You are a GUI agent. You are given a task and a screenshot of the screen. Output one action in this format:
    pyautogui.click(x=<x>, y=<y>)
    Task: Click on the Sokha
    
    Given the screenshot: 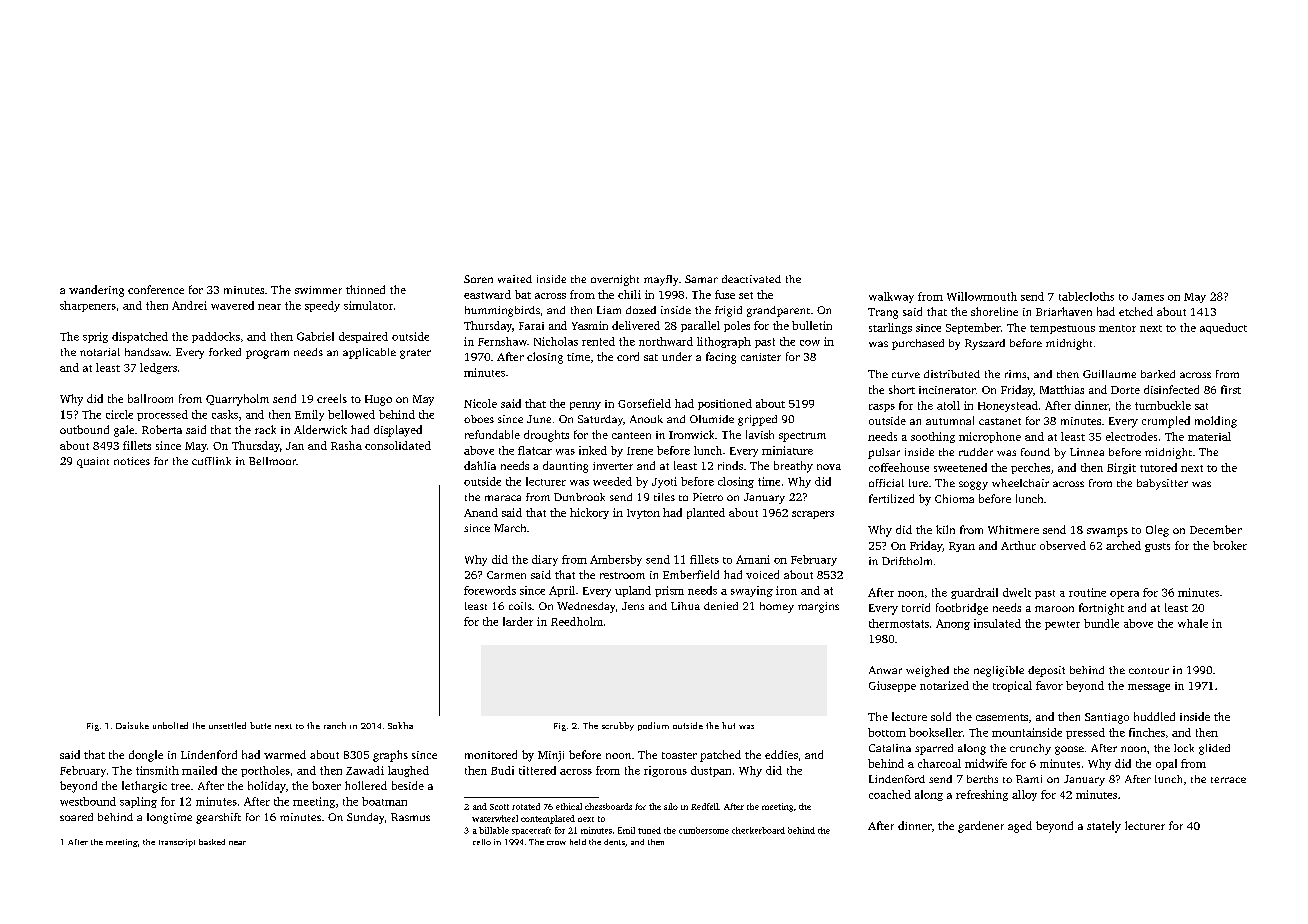 What is the action you would take?
    pyautogui.click(x=400, y=725)
